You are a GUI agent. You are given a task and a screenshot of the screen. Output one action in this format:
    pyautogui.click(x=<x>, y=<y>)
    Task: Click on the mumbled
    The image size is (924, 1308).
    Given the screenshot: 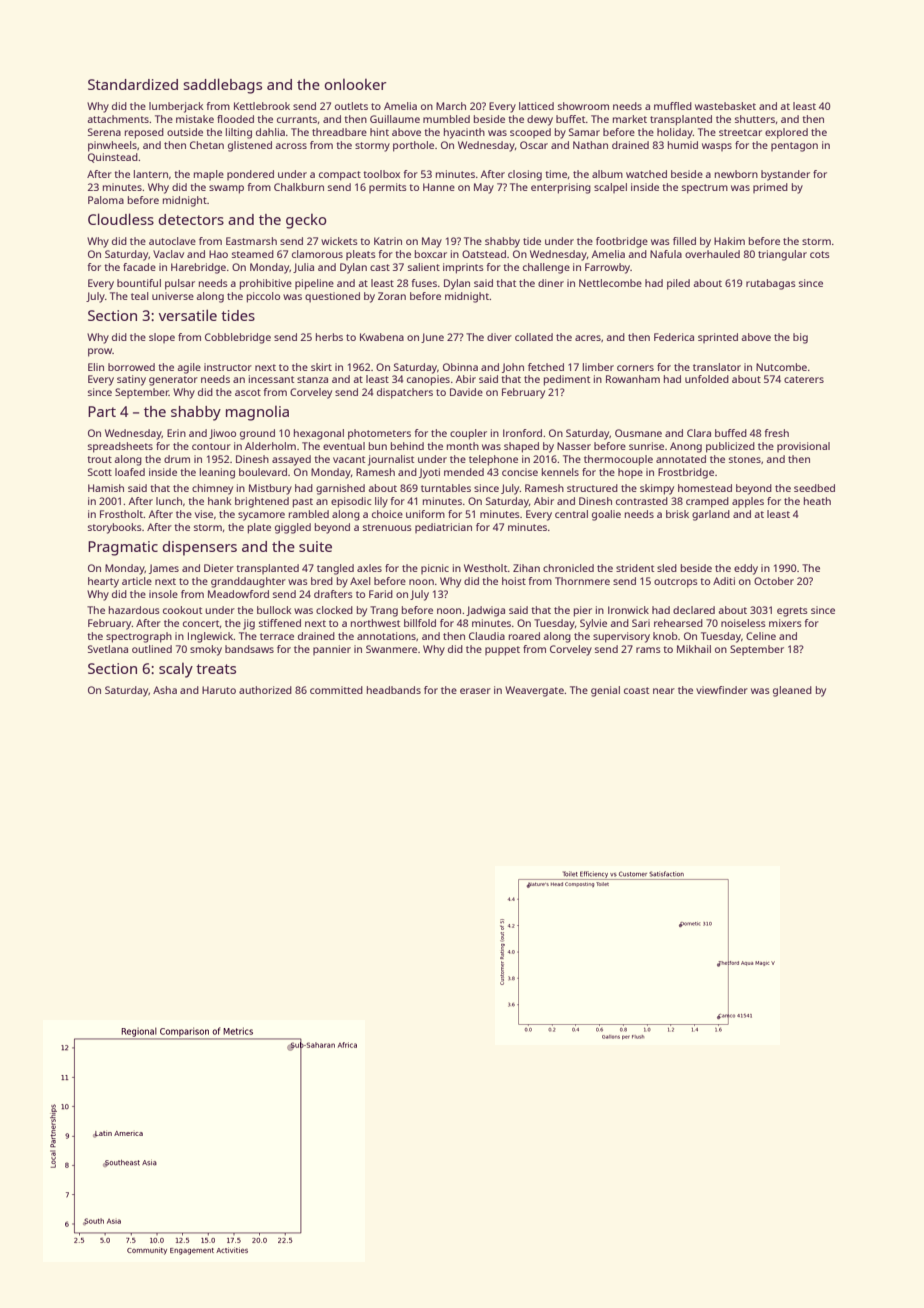 What is the action you would take?
    pyautogui.click(x=446, y=119)
